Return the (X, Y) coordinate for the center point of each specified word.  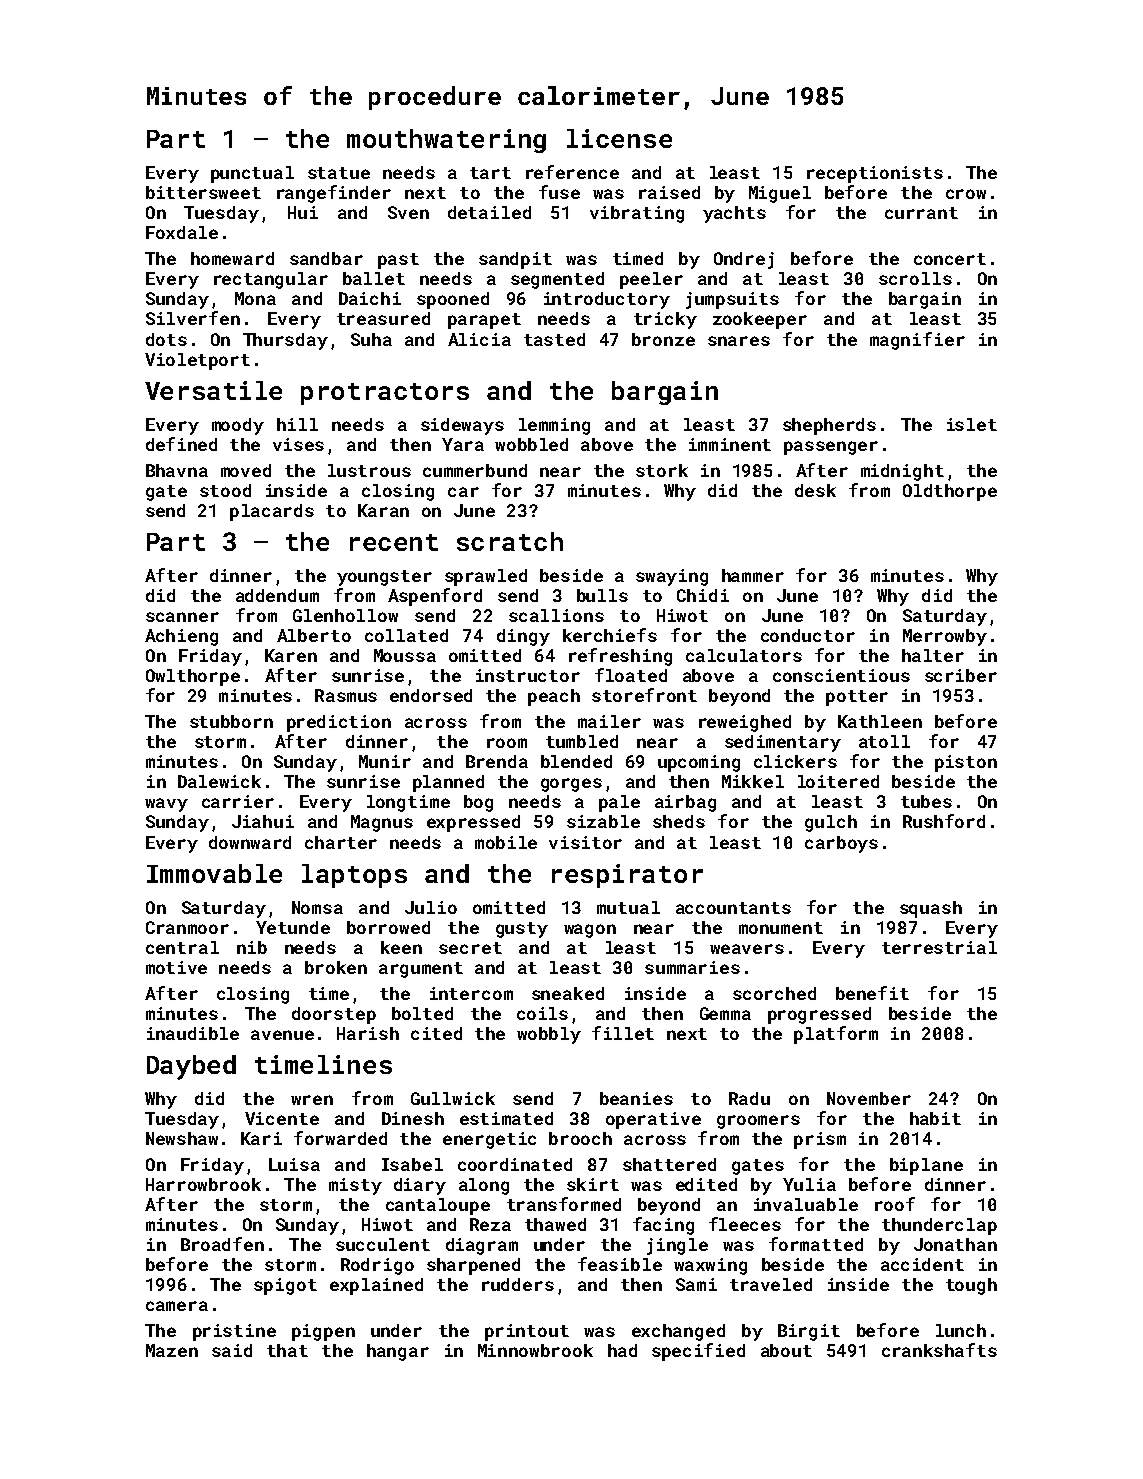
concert (950, 259)
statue (339, 173)
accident (922, 1264)
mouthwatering (446, 141)
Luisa (294, 1164)
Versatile (213, 390)
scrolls (915, 278)
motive (176, 967)
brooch (580, 1138)
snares (739, 341)
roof (895, 1204)
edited (706, 1184)
